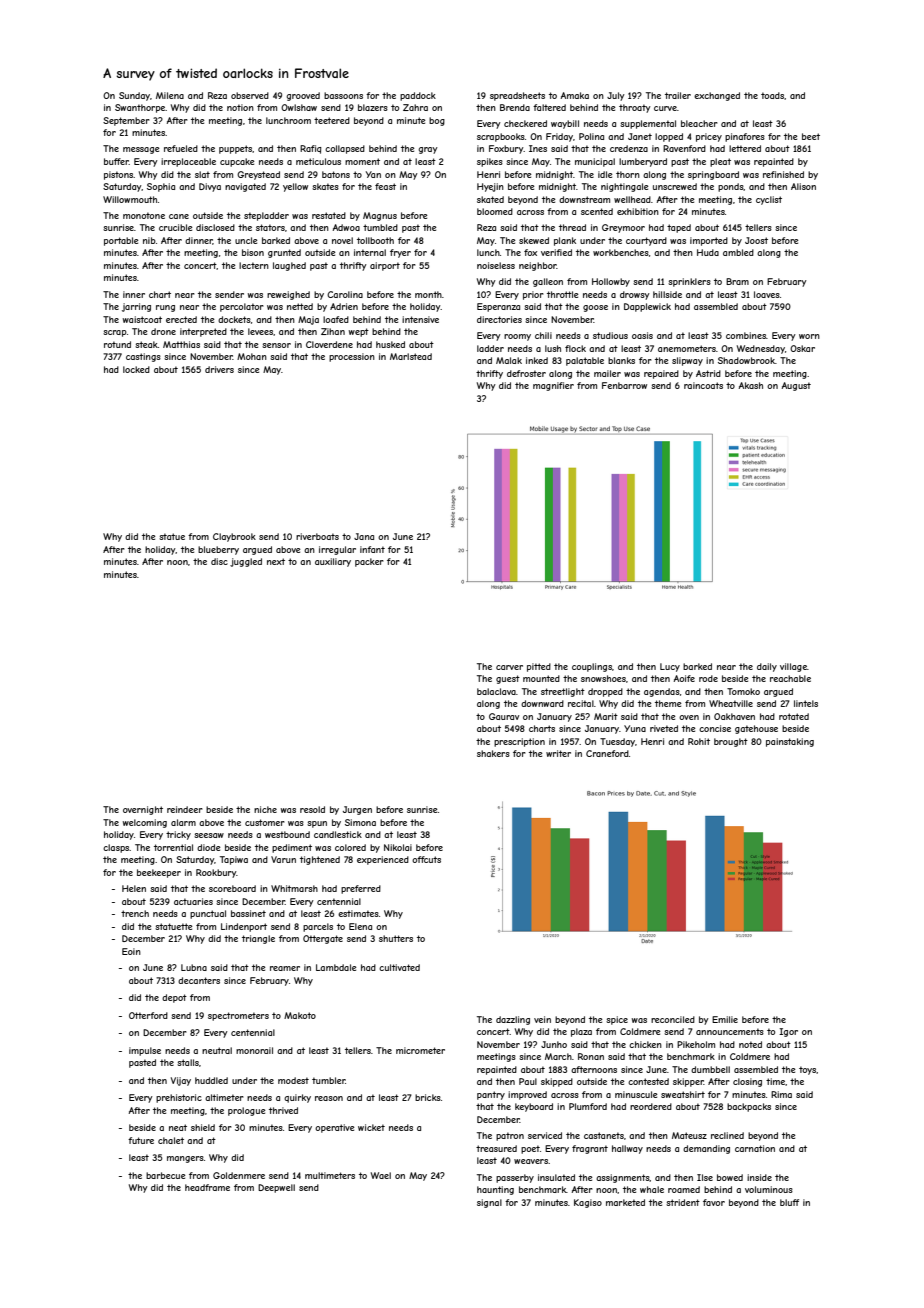 The width and height of the screenshot is (924, 1308). What do you see at coordinates (218, 550) in the screenshot?
I see `blueberry` at bounding box center [218, 550].
